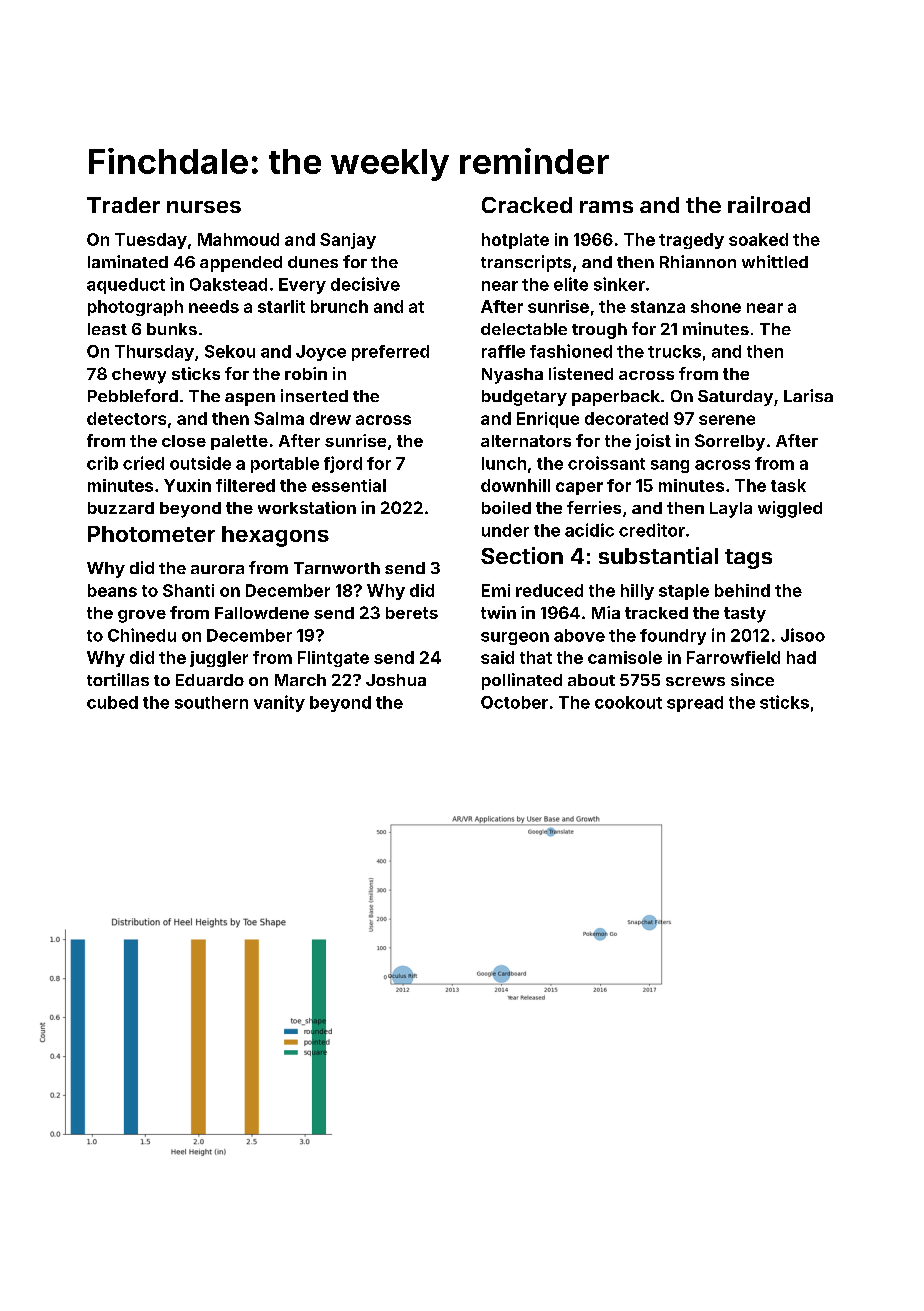  What do you see at coordinates (184, 441) in the document?
I see `close` at bounding box center [184, 441].
